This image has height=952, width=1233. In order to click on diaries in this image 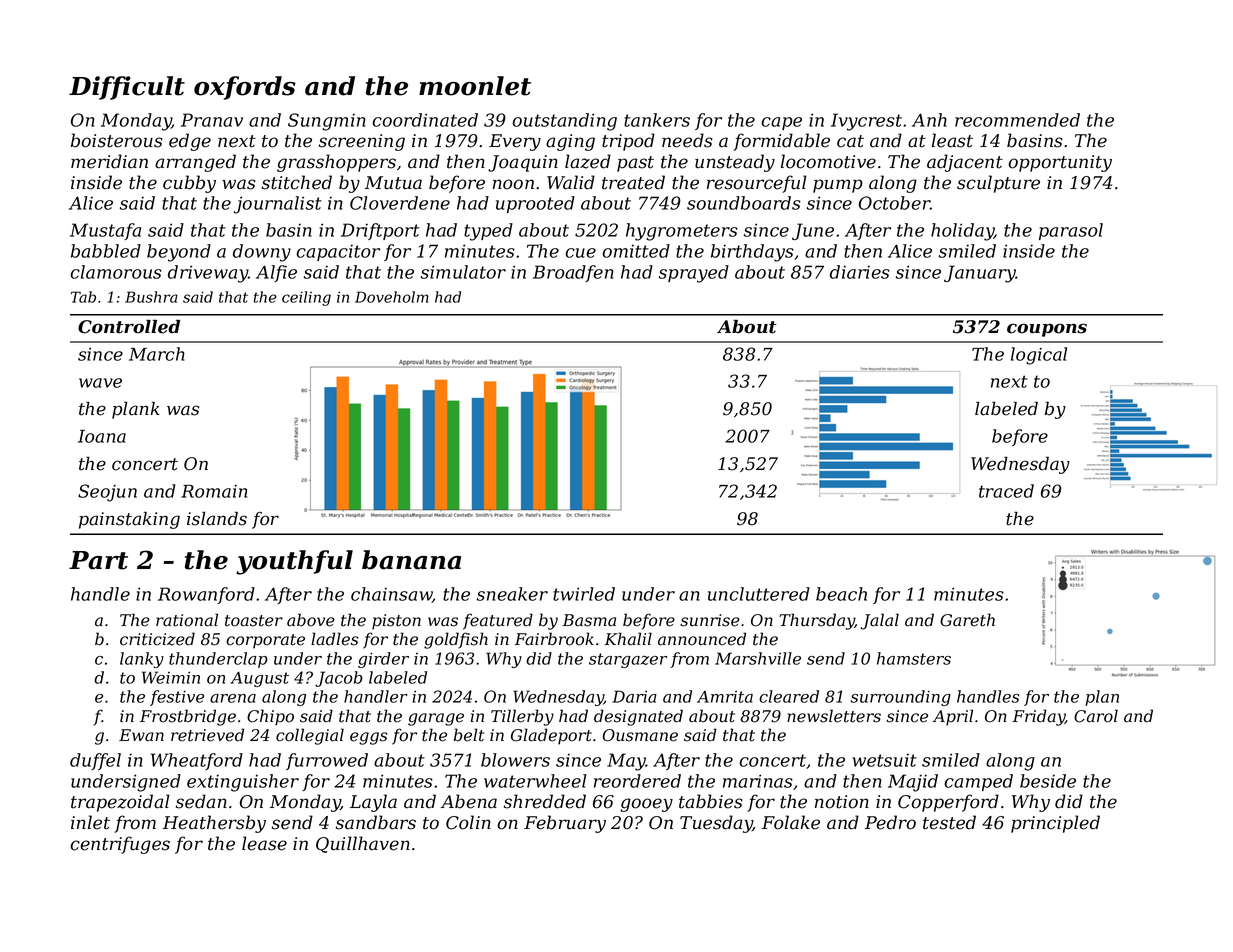, I will do `click(860, 272)`.
